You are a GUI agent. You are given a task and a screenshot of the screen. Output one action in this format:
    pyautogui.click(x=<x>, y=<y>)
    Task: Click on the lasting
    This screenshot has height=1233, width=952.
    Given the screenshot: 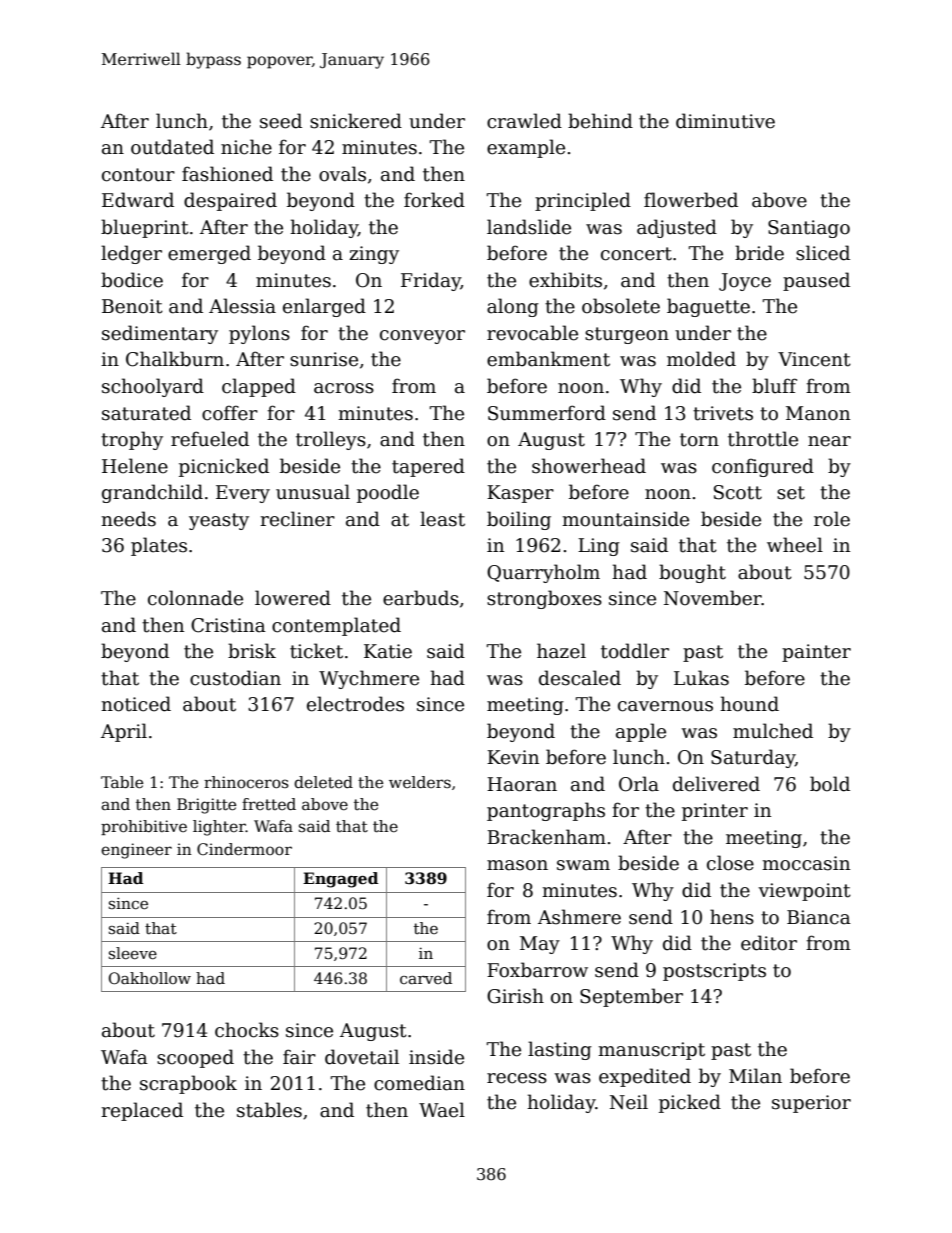 What is the action you would take?
    pyautogui.click(x=560, y=1050)
